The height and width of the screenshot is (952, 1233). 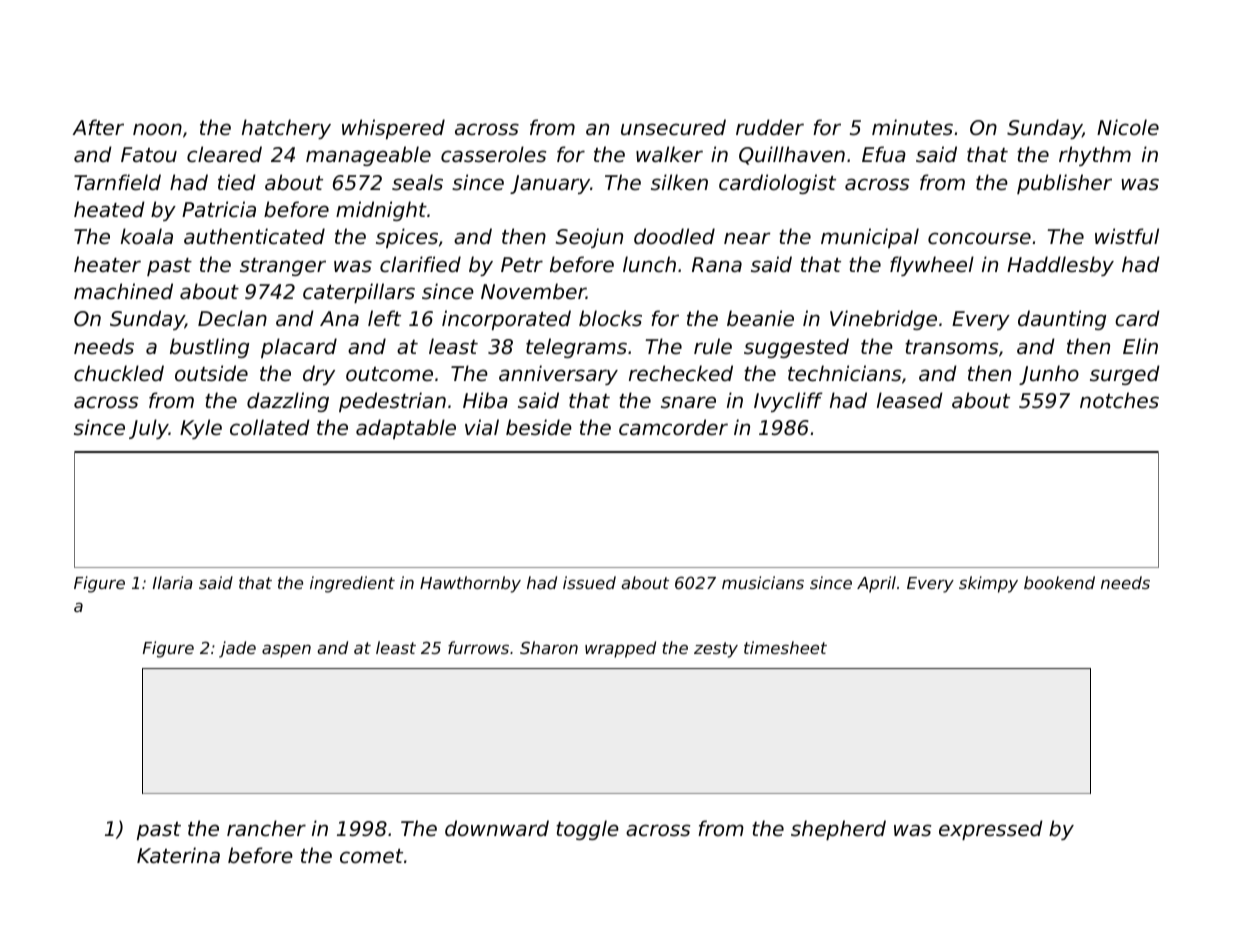 I want to click on musicians, so click(x=763, y=582).
